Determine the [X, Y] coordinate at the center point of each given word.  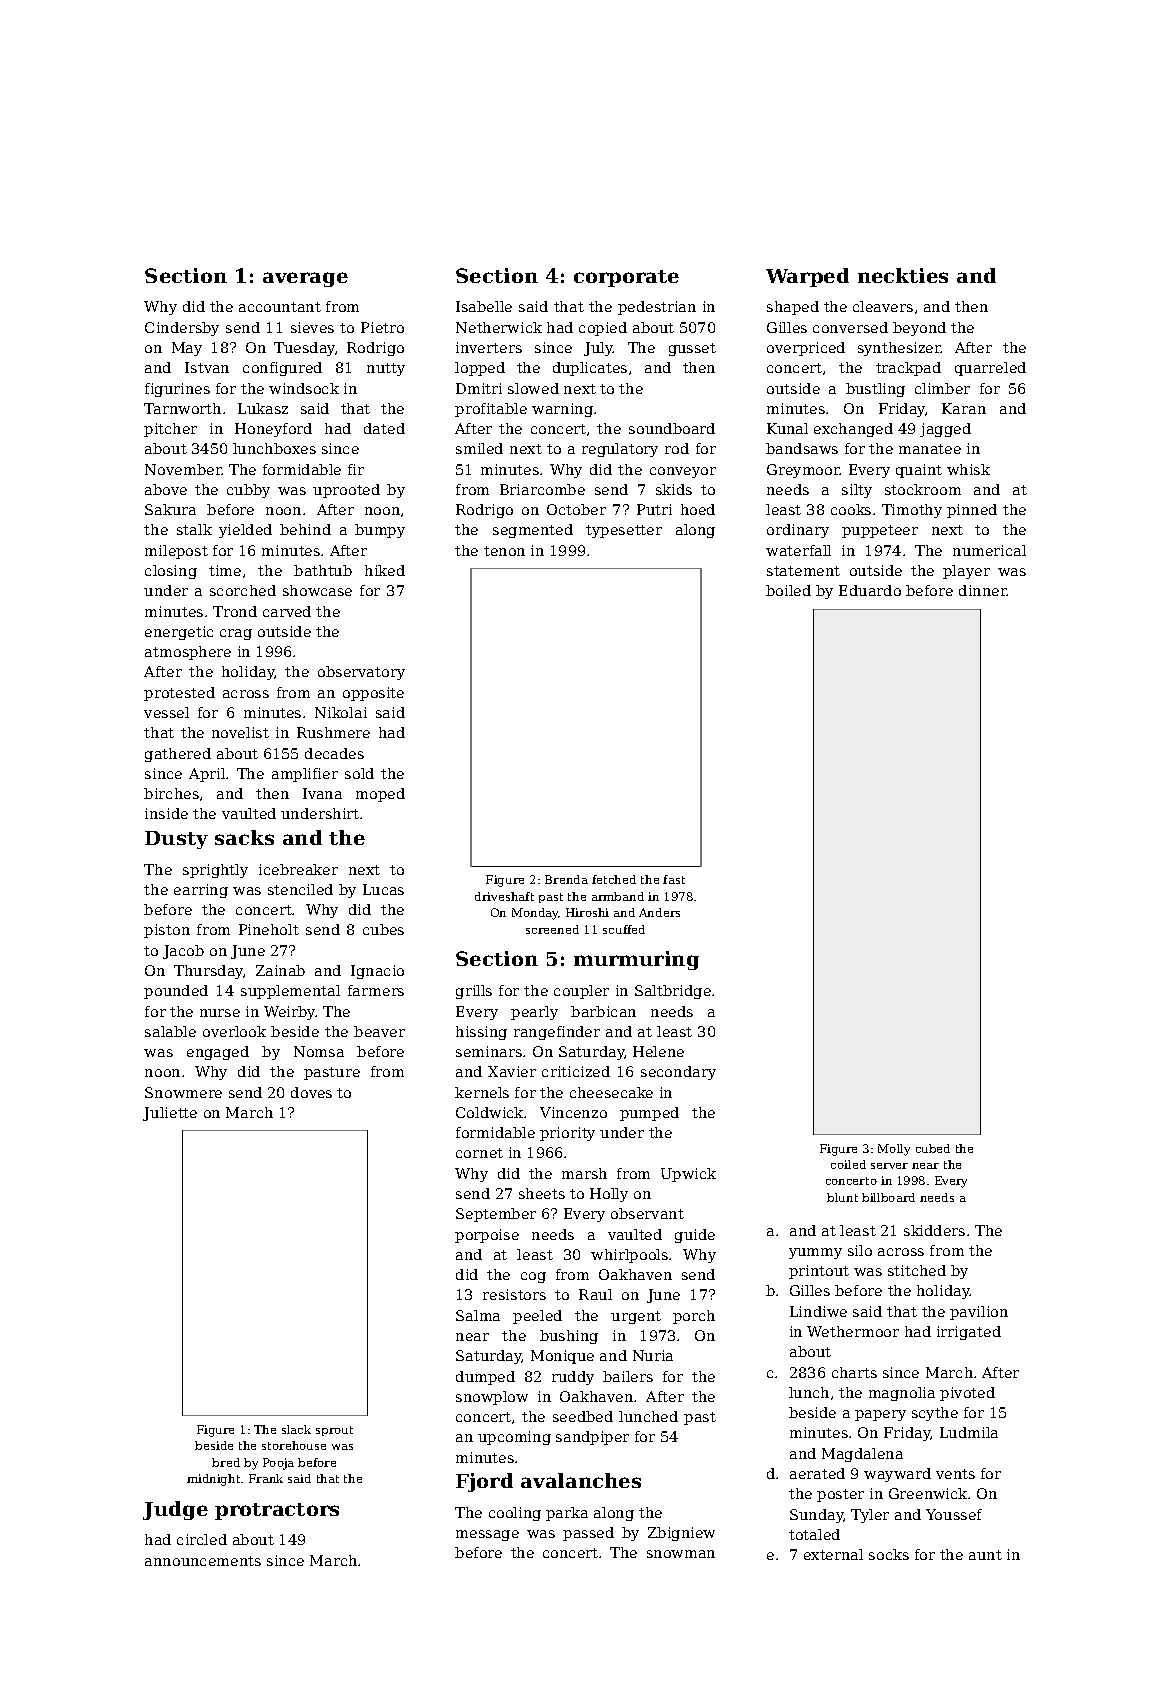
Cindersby [182, 329]
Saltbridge [673, 992]
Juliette [170, 1114]
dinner [983, 590]
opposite [373, 694]
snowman [681, 1554]
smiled [479, 448]
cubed [933, 1148]
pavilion [979, 1313]
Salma [478, 1315]
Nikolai [341, 712]
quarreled [990, 369]
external [833, 1554]
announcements [203, 1561]
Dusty [176, 840]
